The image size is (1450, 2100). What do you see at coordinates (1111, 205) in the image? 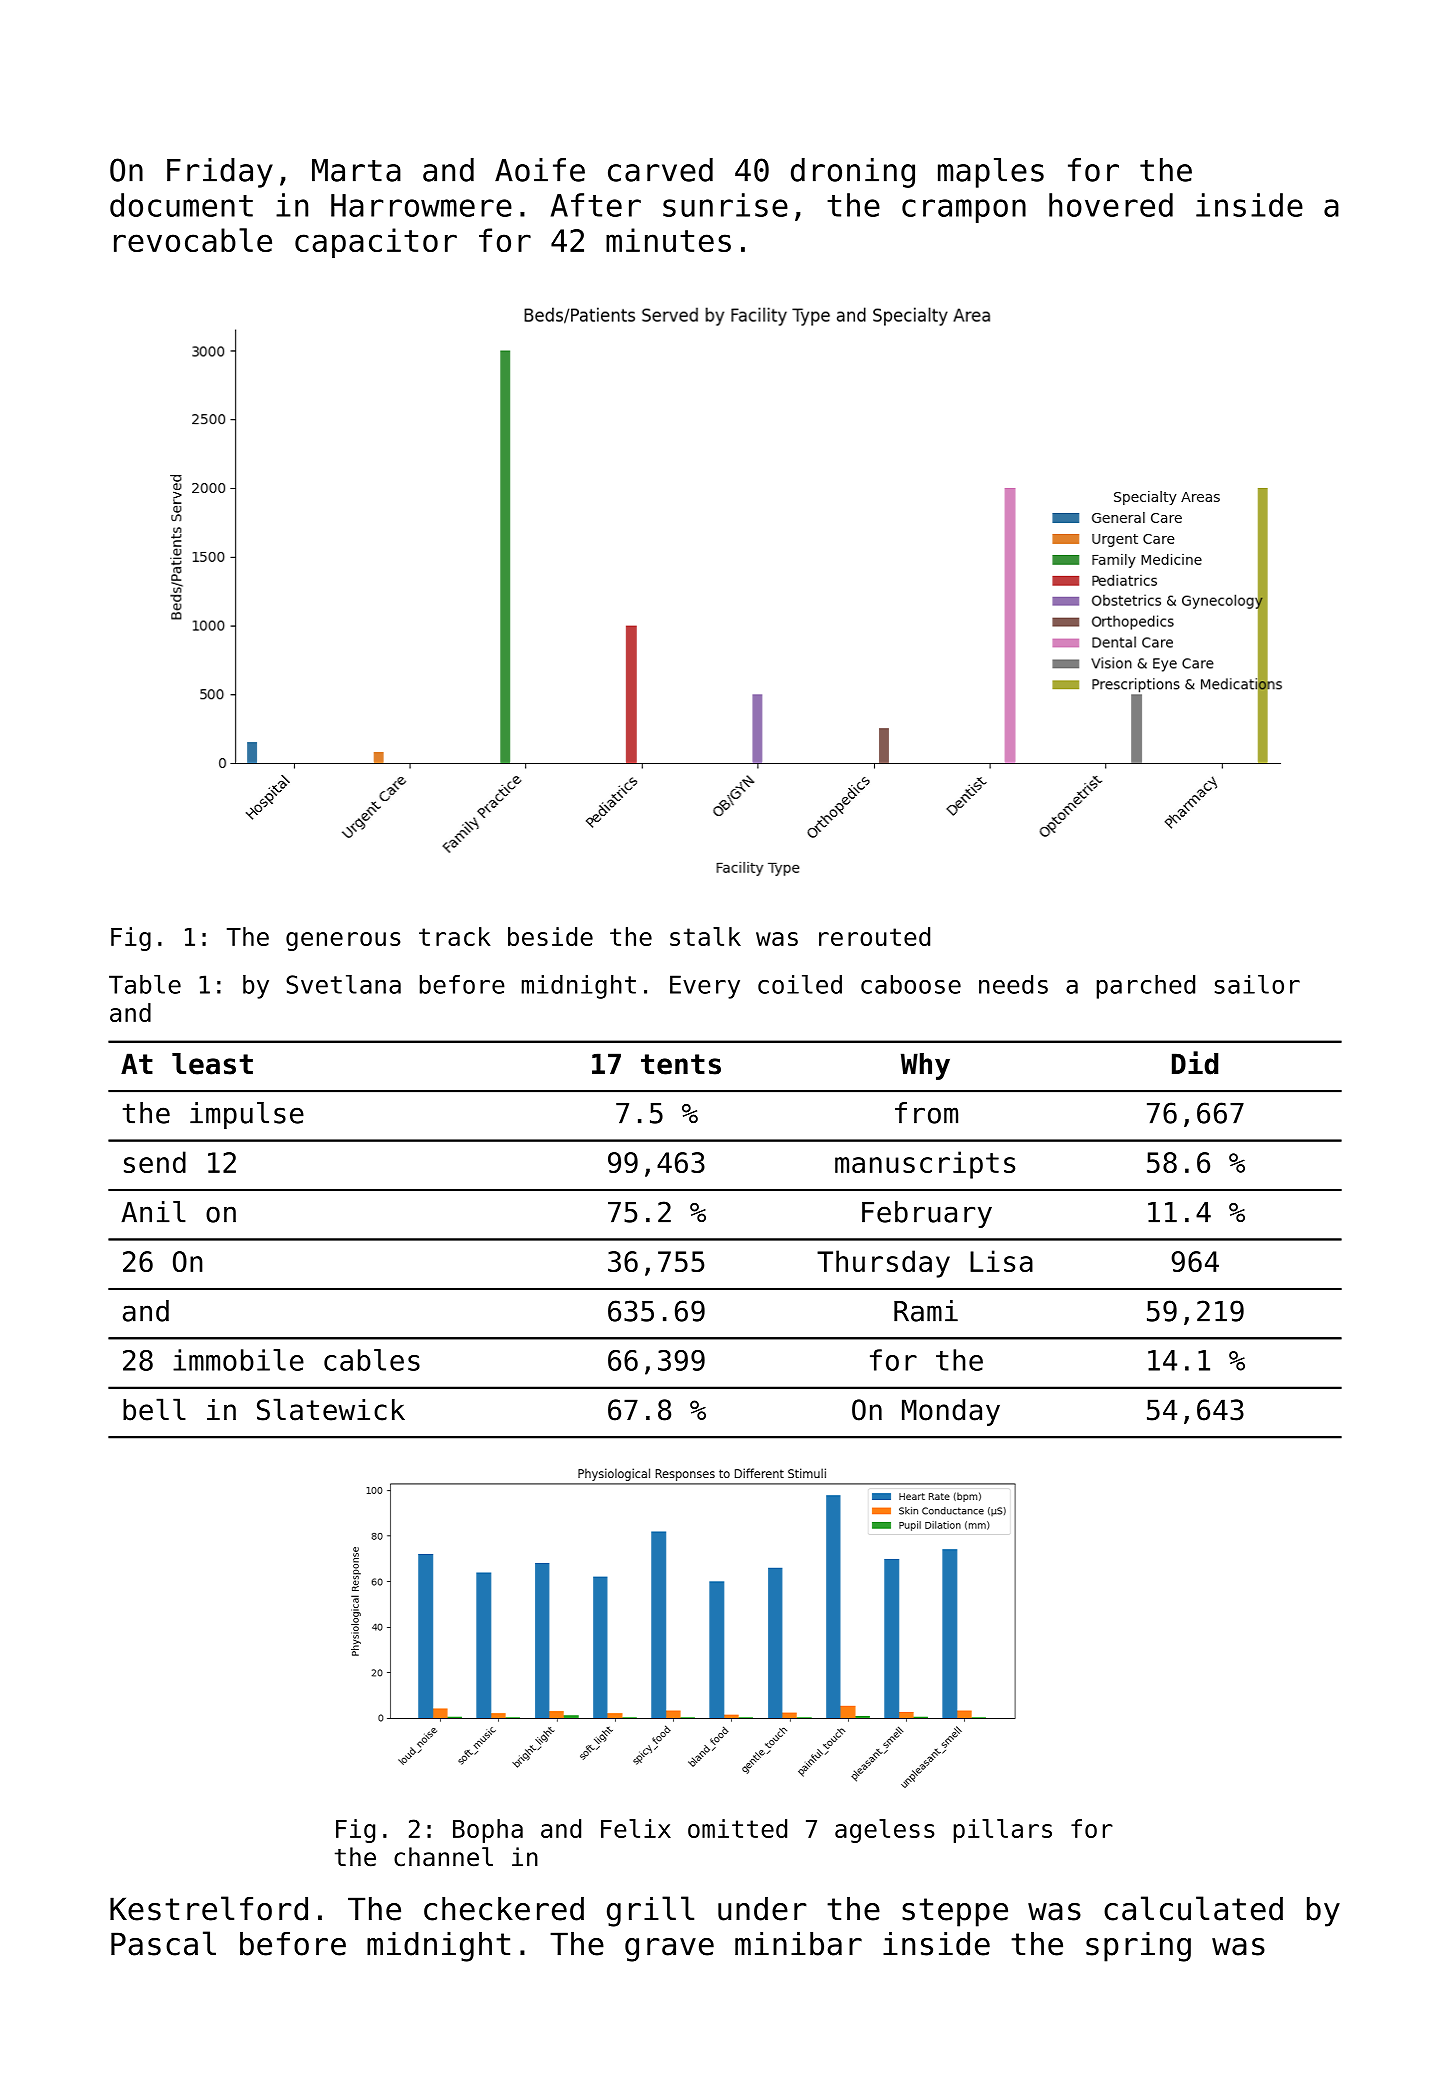
I see `hovered` at bounding box center [1111, 205].
